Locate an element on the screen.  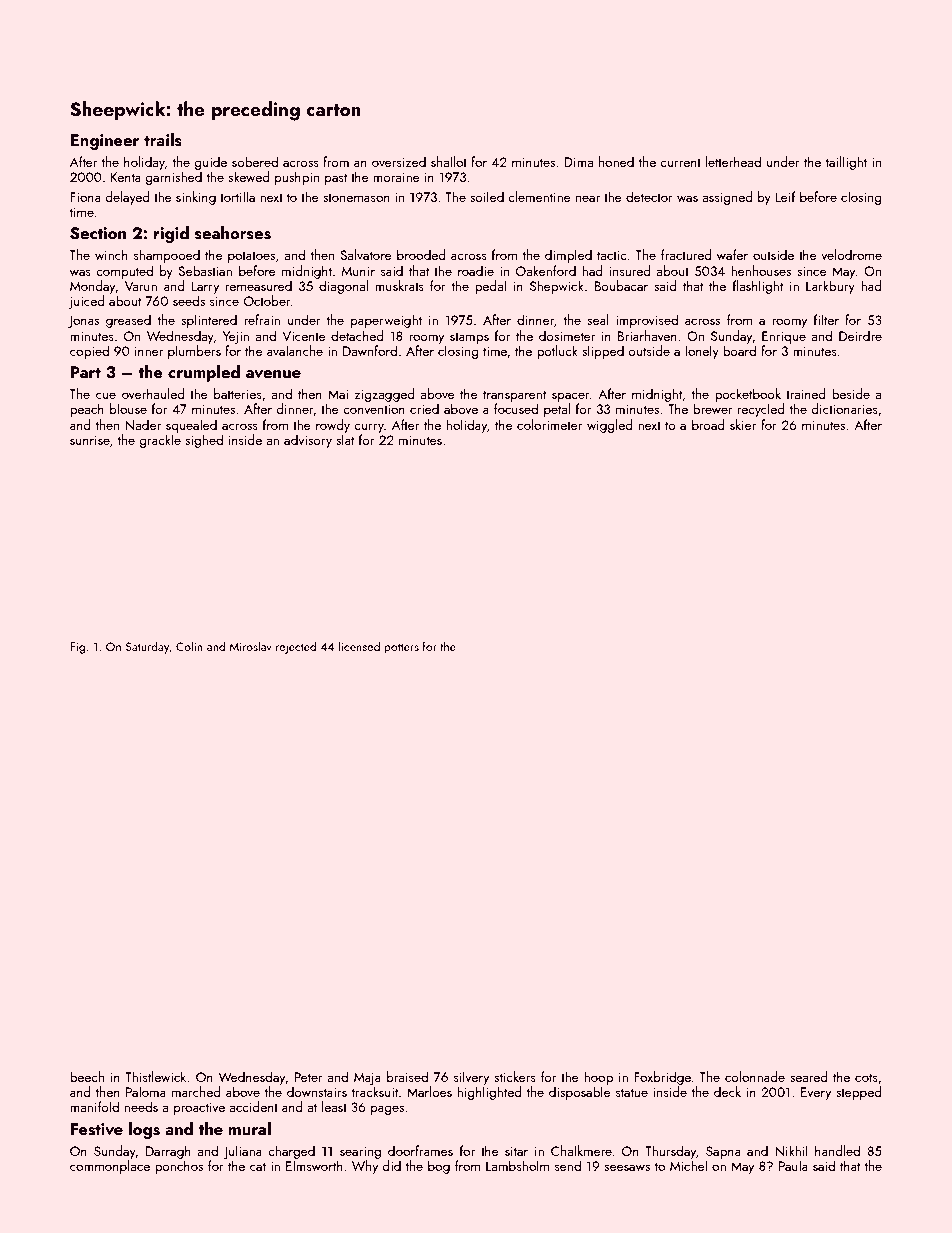
Fig is located at coordinates (77, 648).
